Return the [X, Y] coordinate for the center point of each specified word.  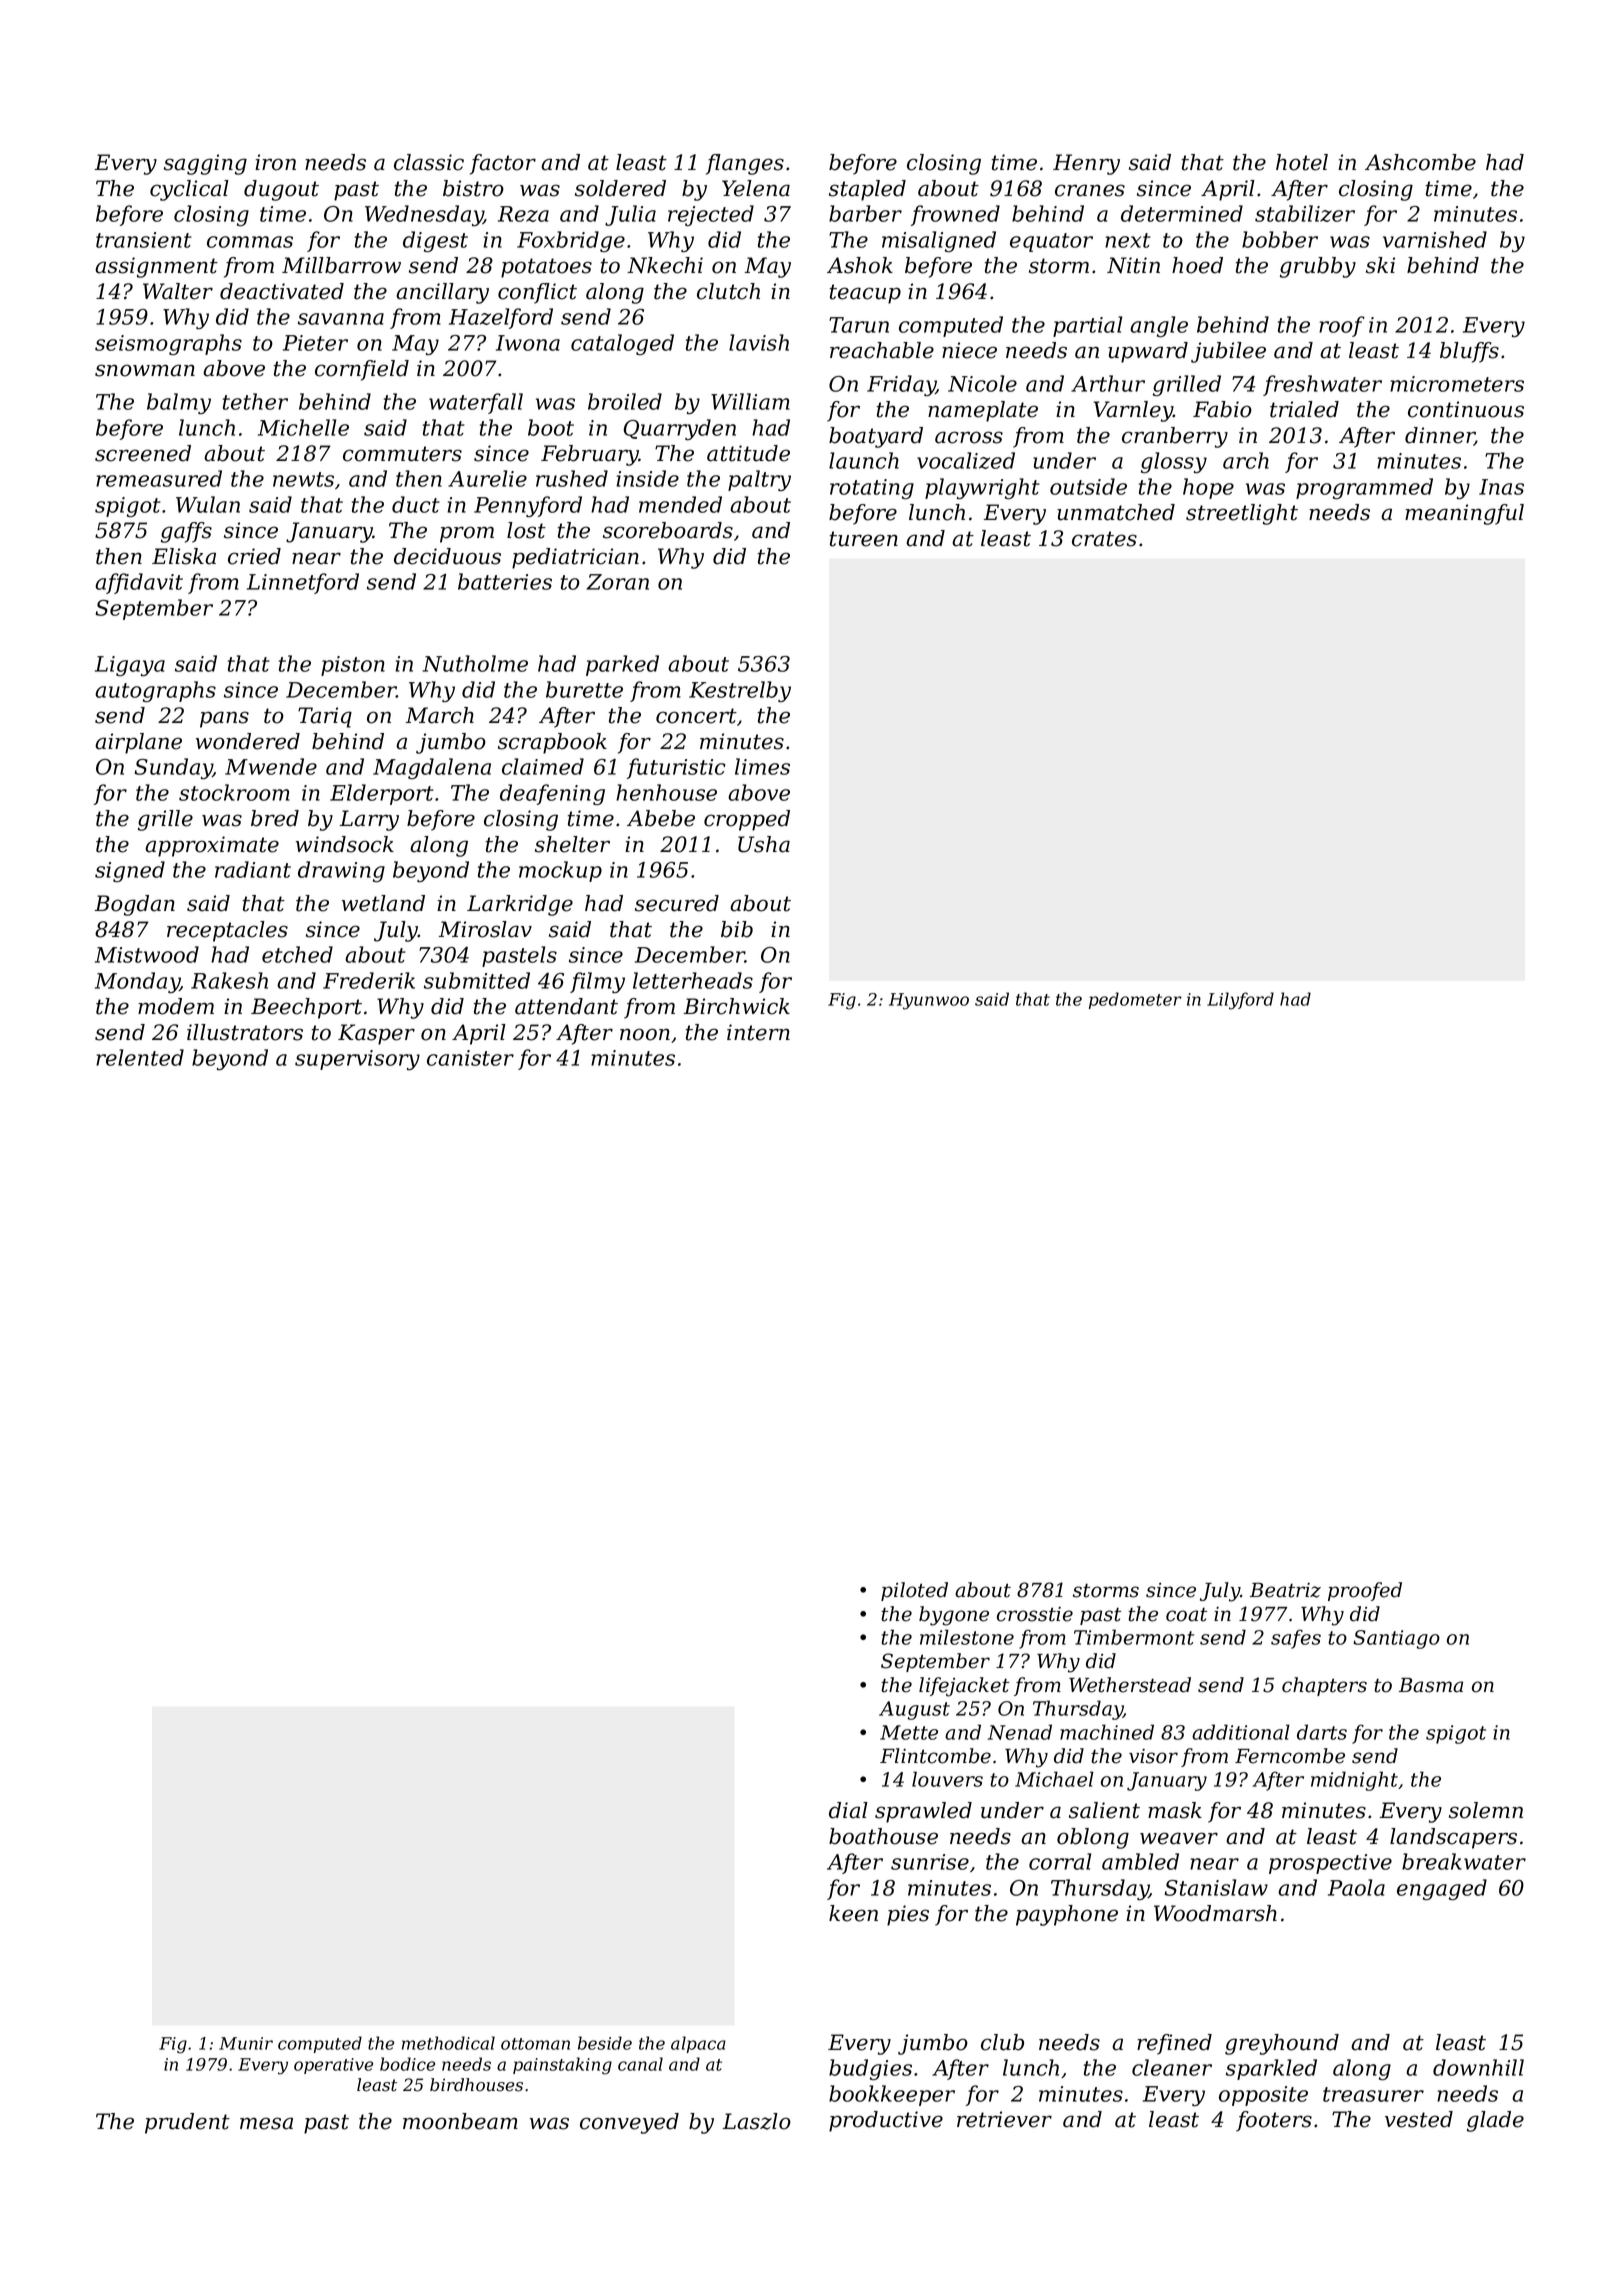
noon [645, 1034]
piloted [914, 1591]
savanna [341, 319]
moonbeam [460, 2121]
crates [1104, 539]
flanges [745, 164]
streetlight [1242, 514]
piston [353, 666]
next [1128, 240]
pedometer [1135, 1000]
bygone [954, 1616]
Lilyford [1240, 1001]
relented [140, 1057]
